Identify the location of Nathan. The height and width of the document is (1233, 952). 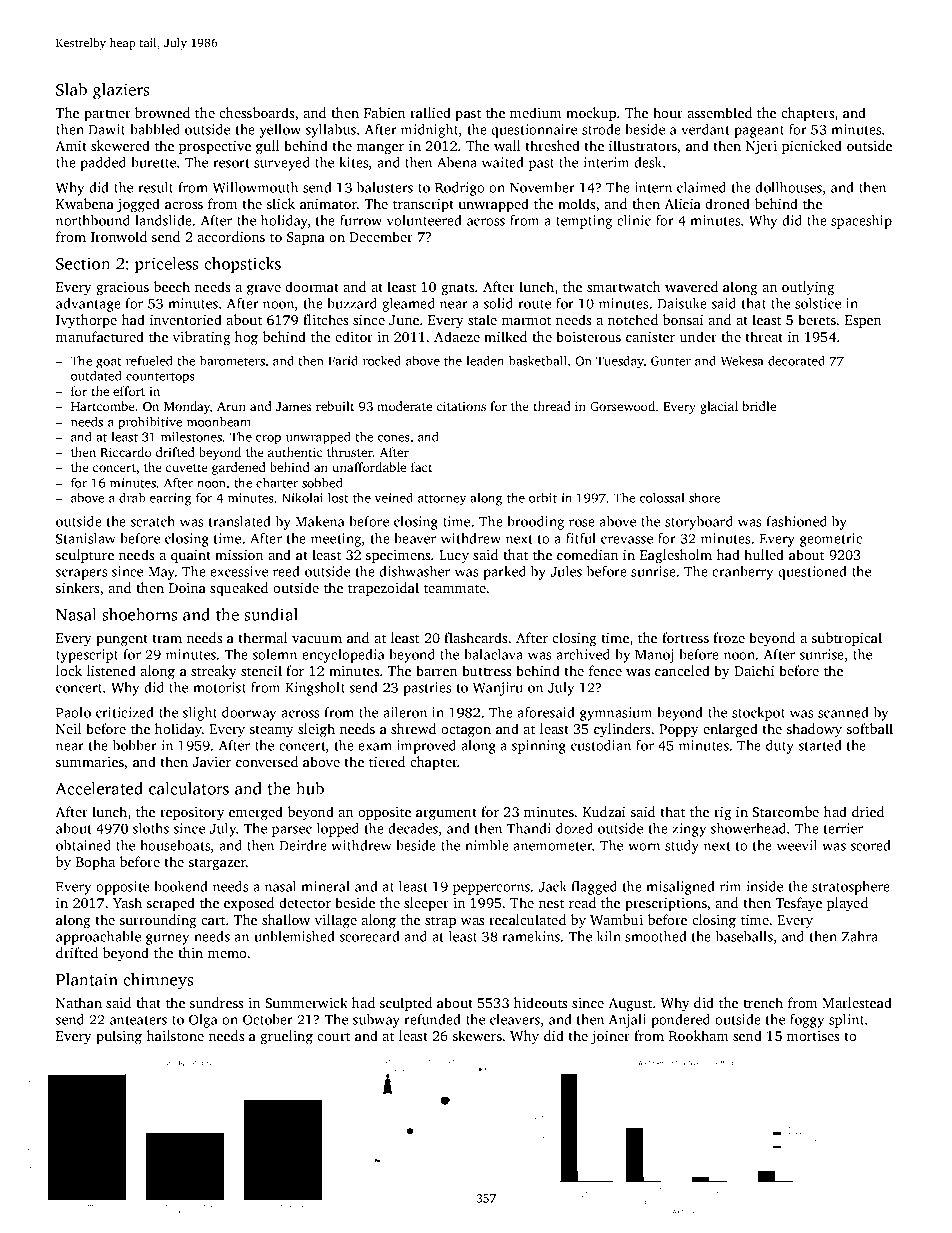
(79, 1002).
